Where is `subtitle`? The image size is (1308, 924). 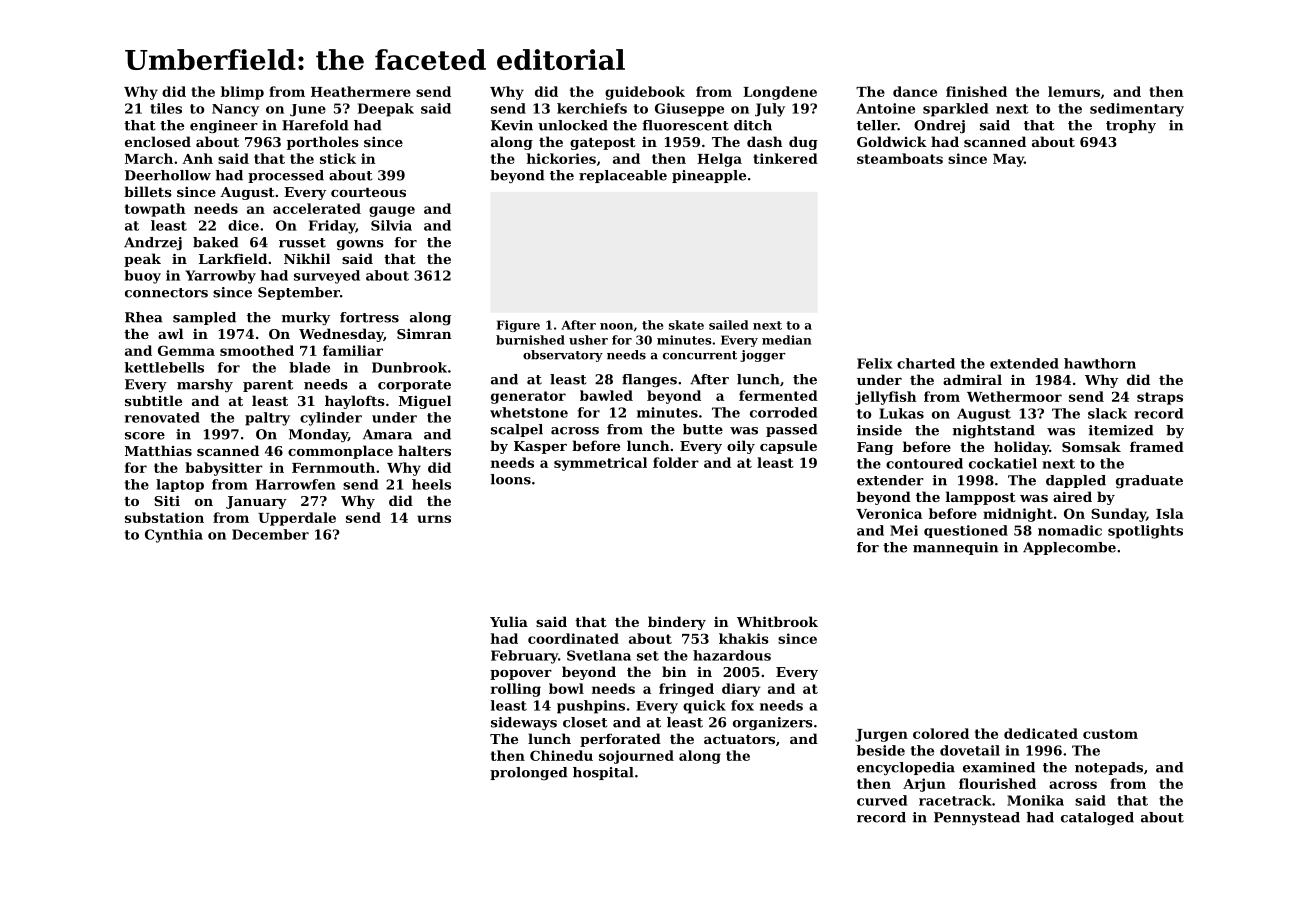 subtitle is located at coordinates (153, 400).
